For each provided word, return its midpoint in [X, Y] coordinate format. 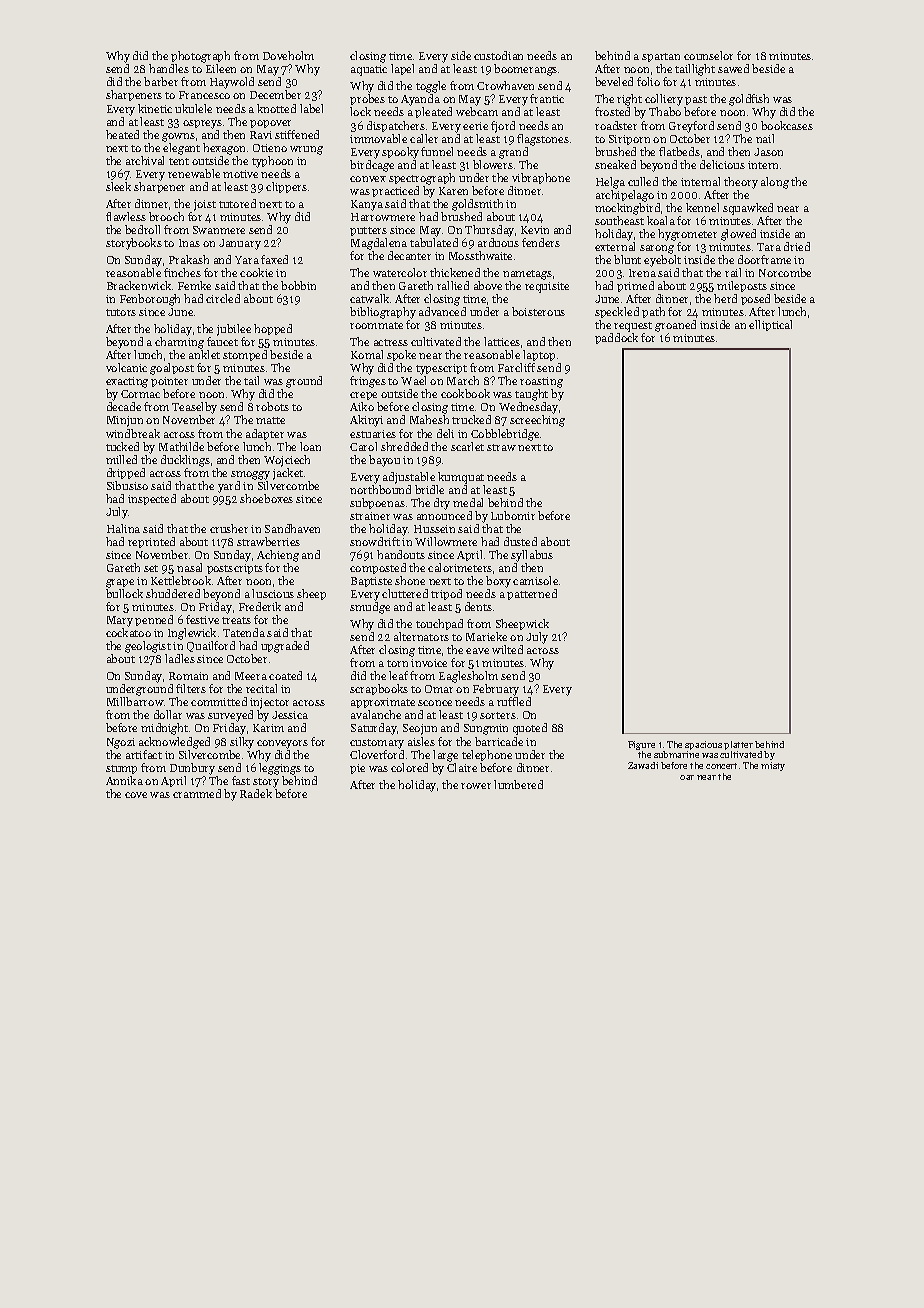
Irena [642, 273]
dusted [520, 541]
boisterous [538, 311]
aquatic [369, 70]
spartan [661, 57]
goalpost [172, 369]
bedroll [142, 229]
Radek [256, 793]
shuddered [173, 593]
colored [409, 767]
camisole [535, 580]
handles [169, 68]
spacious [703, 745]
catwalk [369, 298]
